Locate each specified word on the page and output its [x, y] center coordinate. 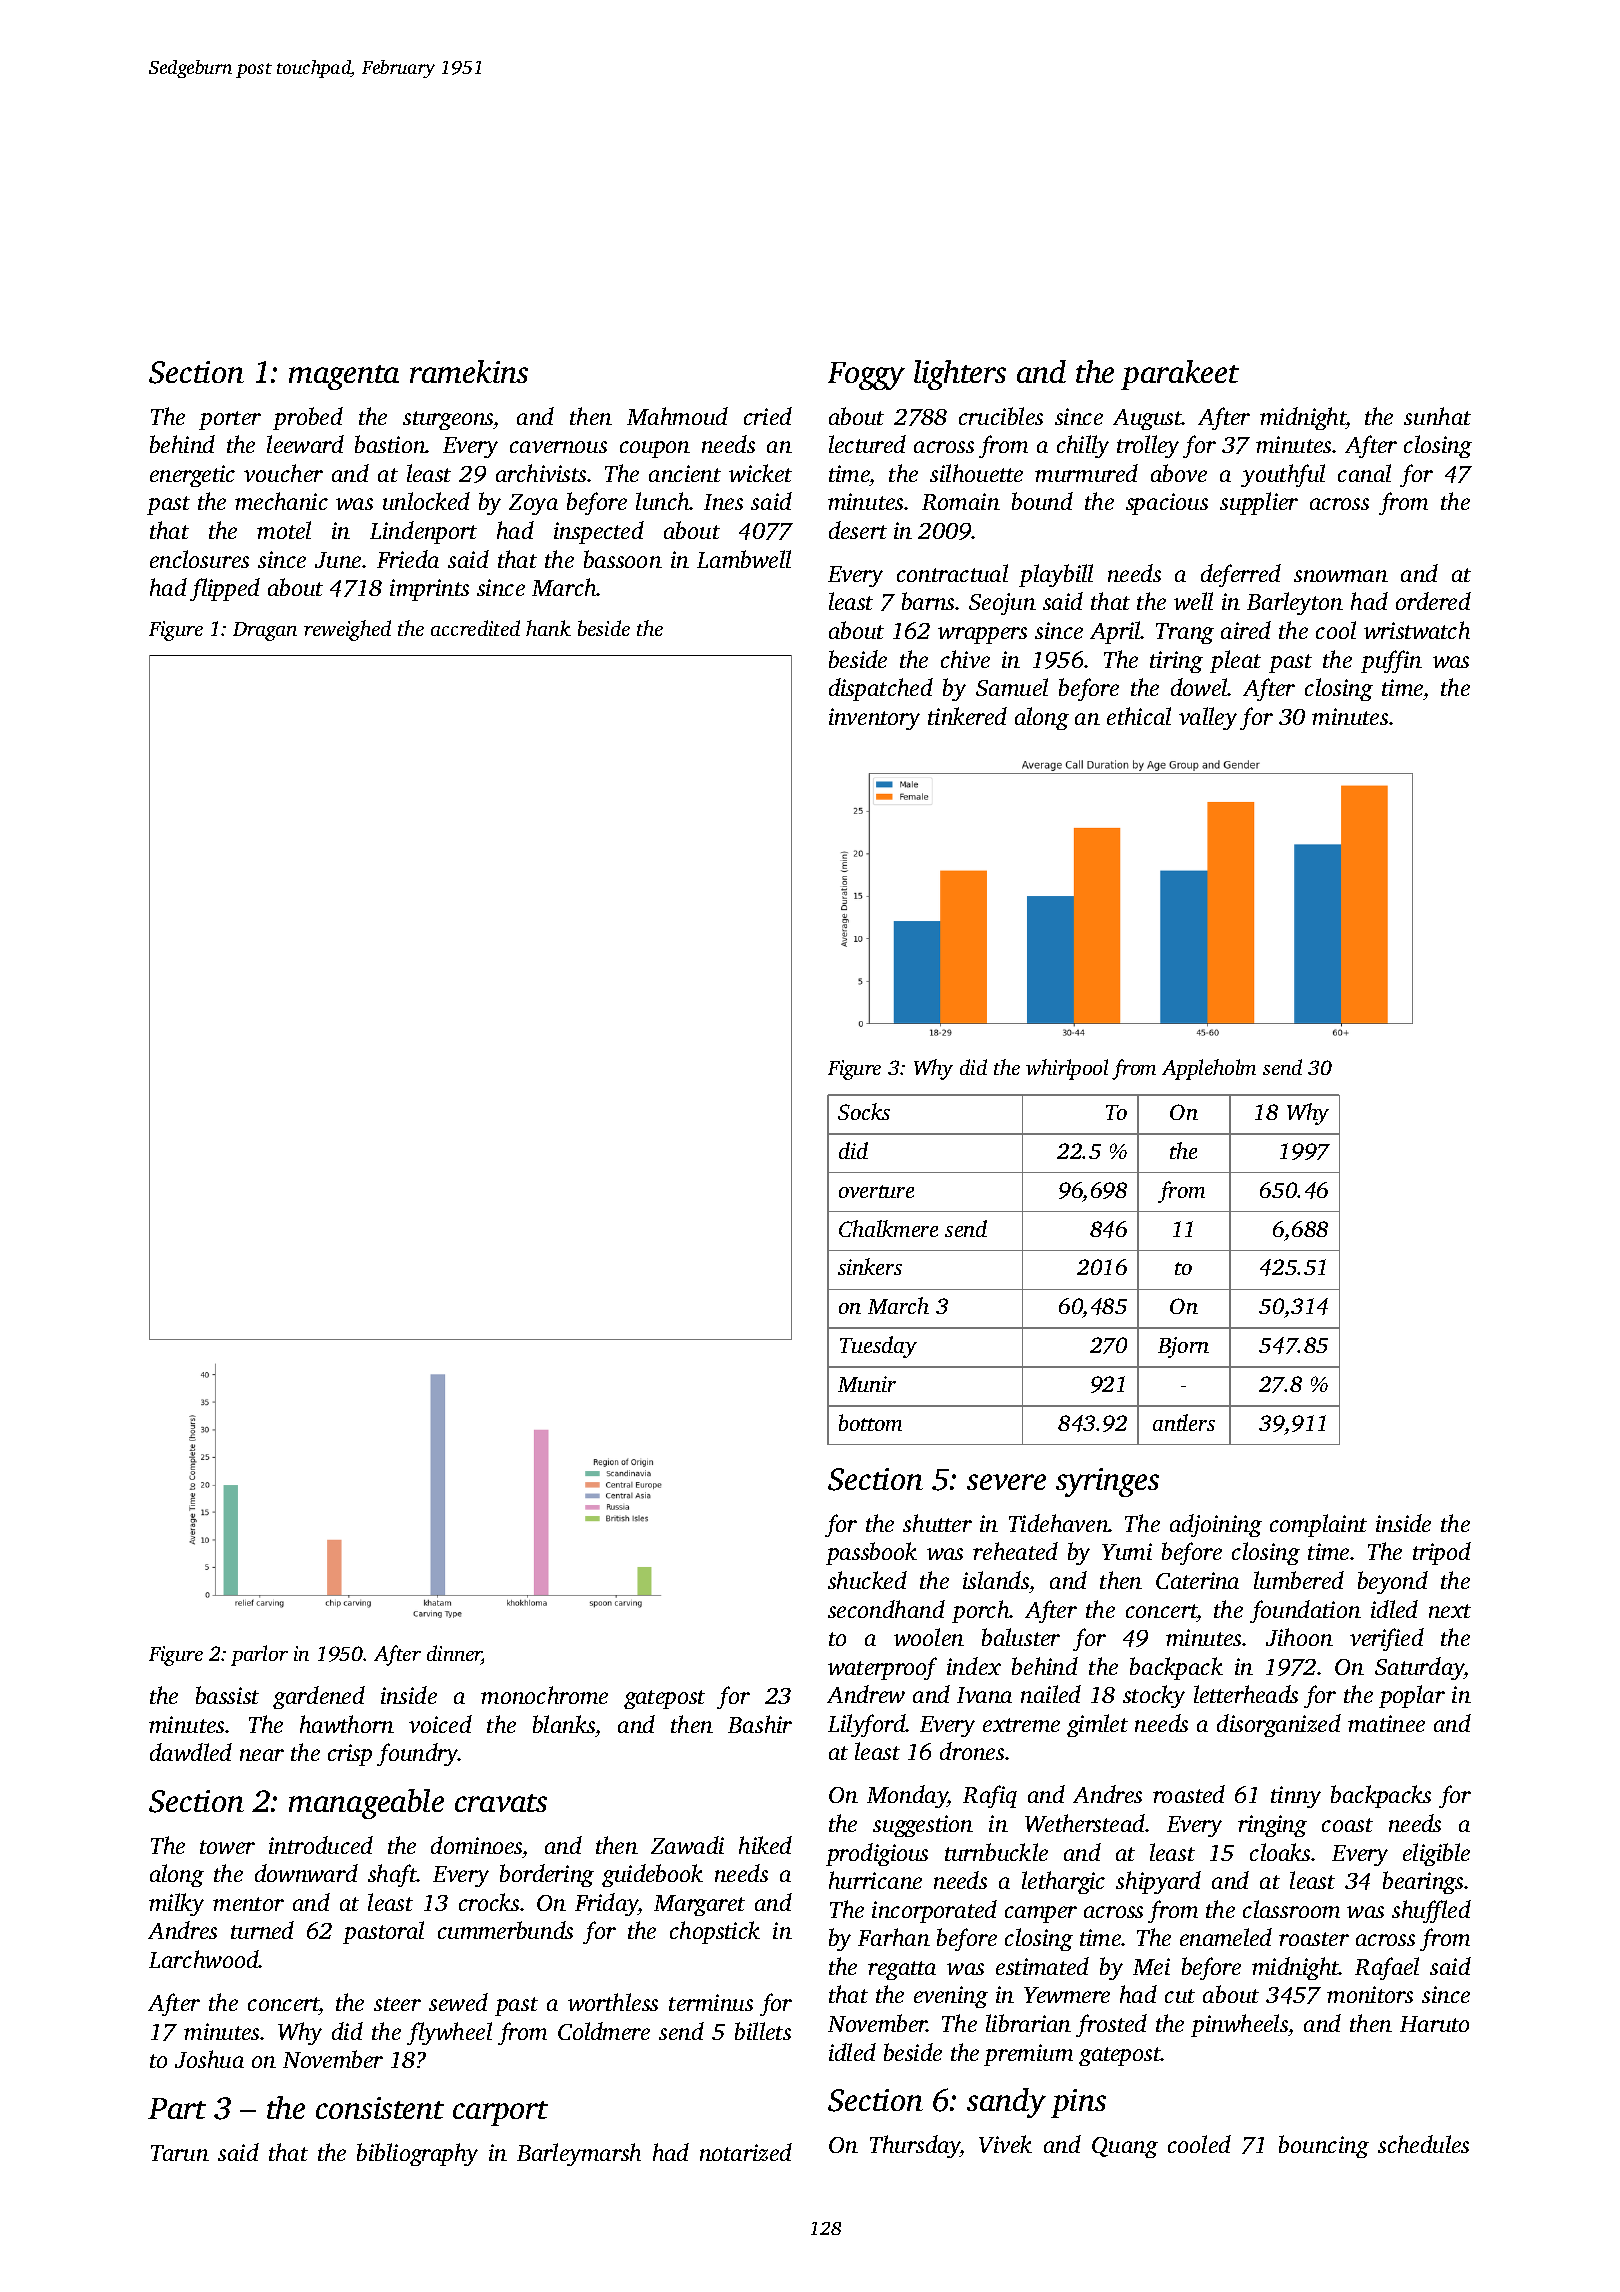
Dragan [265, 631]
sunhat [1437, 416]
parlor [259, 1655]
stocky [1154, 1696]
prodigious [877, 1854]
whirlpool [1067, 1069]
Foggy [866, 376]
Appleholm [1209, 1069]
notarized [746, 2152]
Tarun [180, 2153]
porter [230, 420]
